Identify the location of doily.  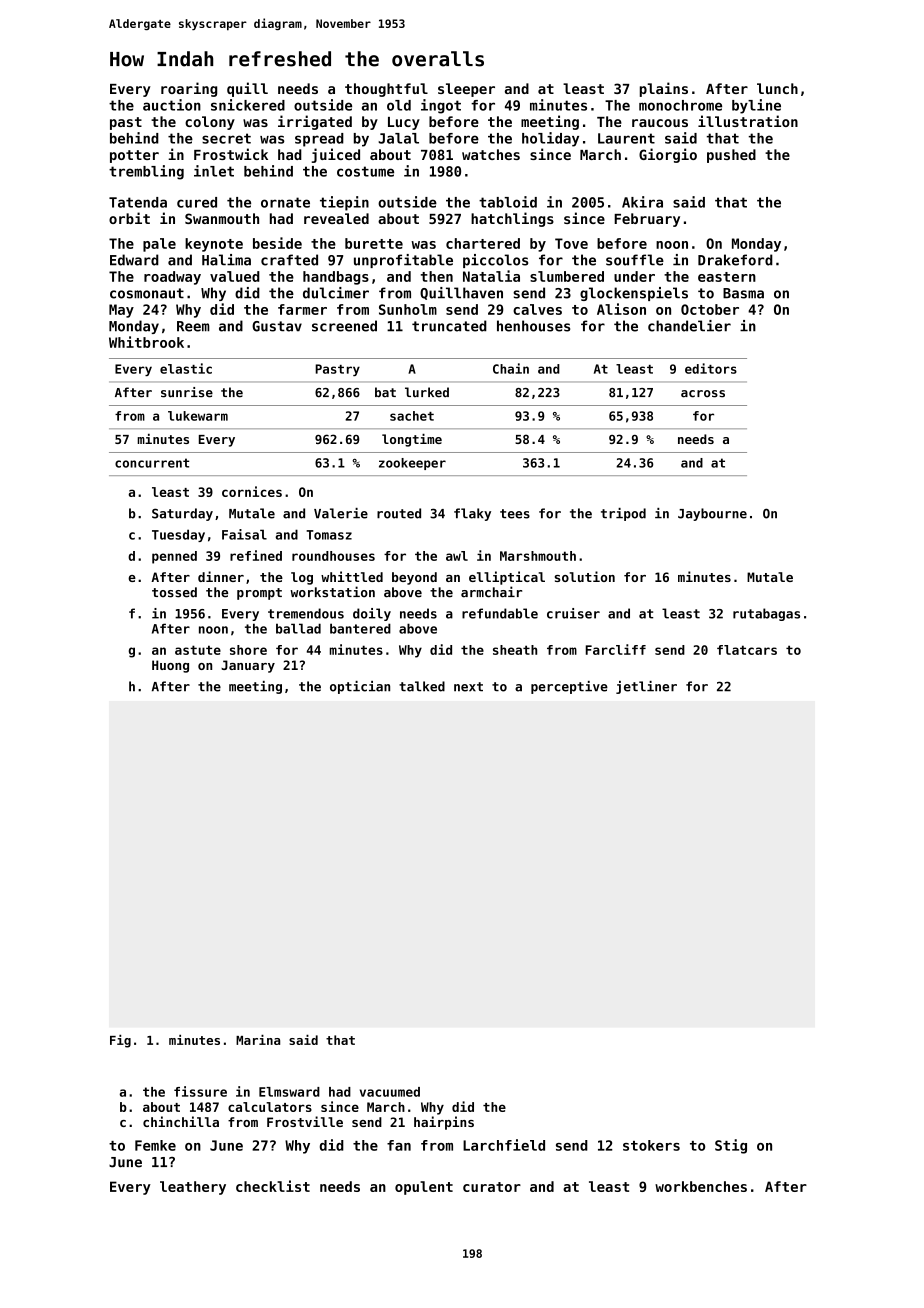
(372, 614).
